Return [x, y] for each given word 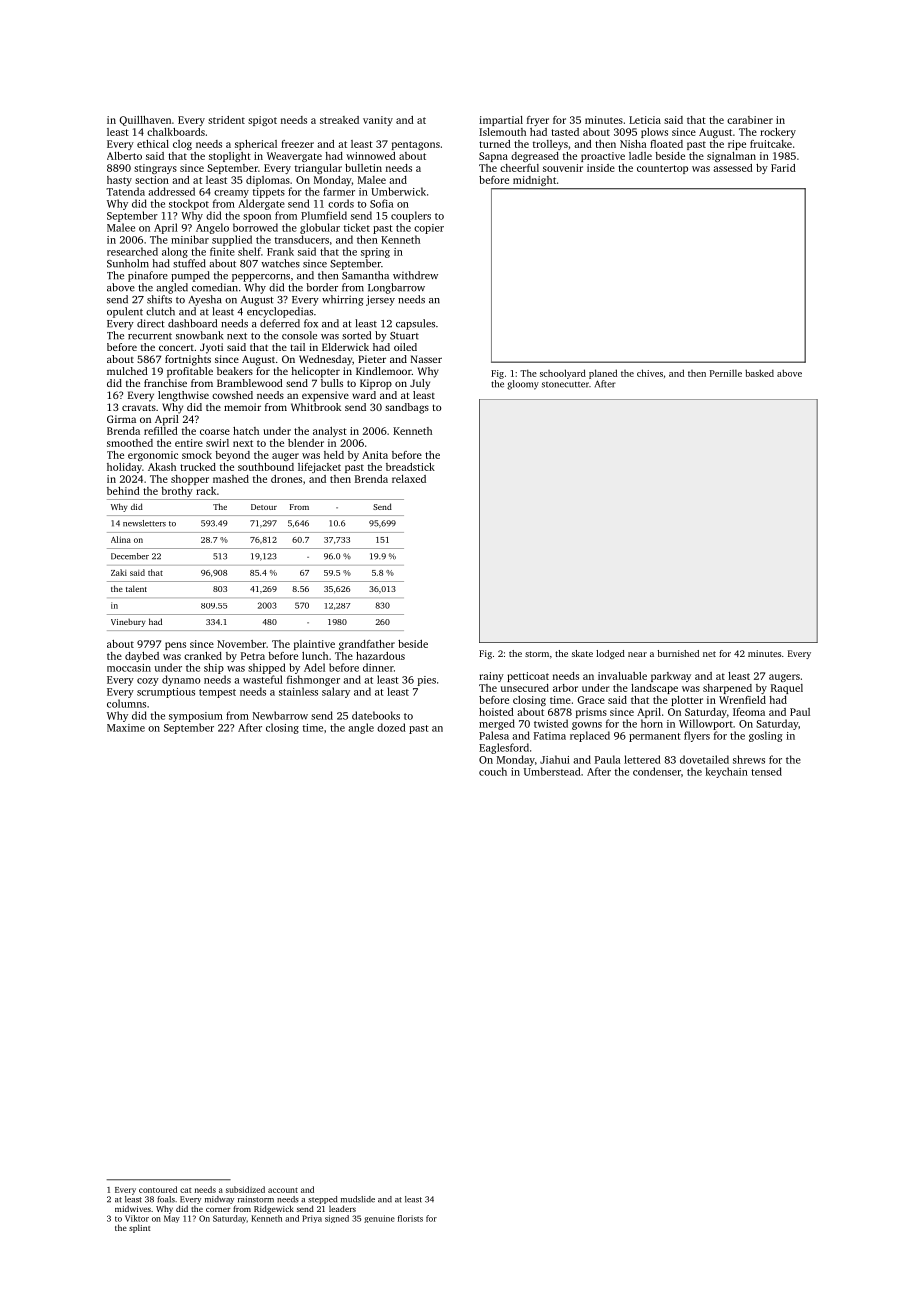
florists [410, 1218]
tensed [766, 771]
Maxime [126, 728]
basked [759, 373]
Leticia [645, 120]
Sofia [382, 203]
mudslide [358, 1199]
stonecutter [565, 384]
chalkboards [176, 132]
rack [206, 491]
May [172, 1219]
